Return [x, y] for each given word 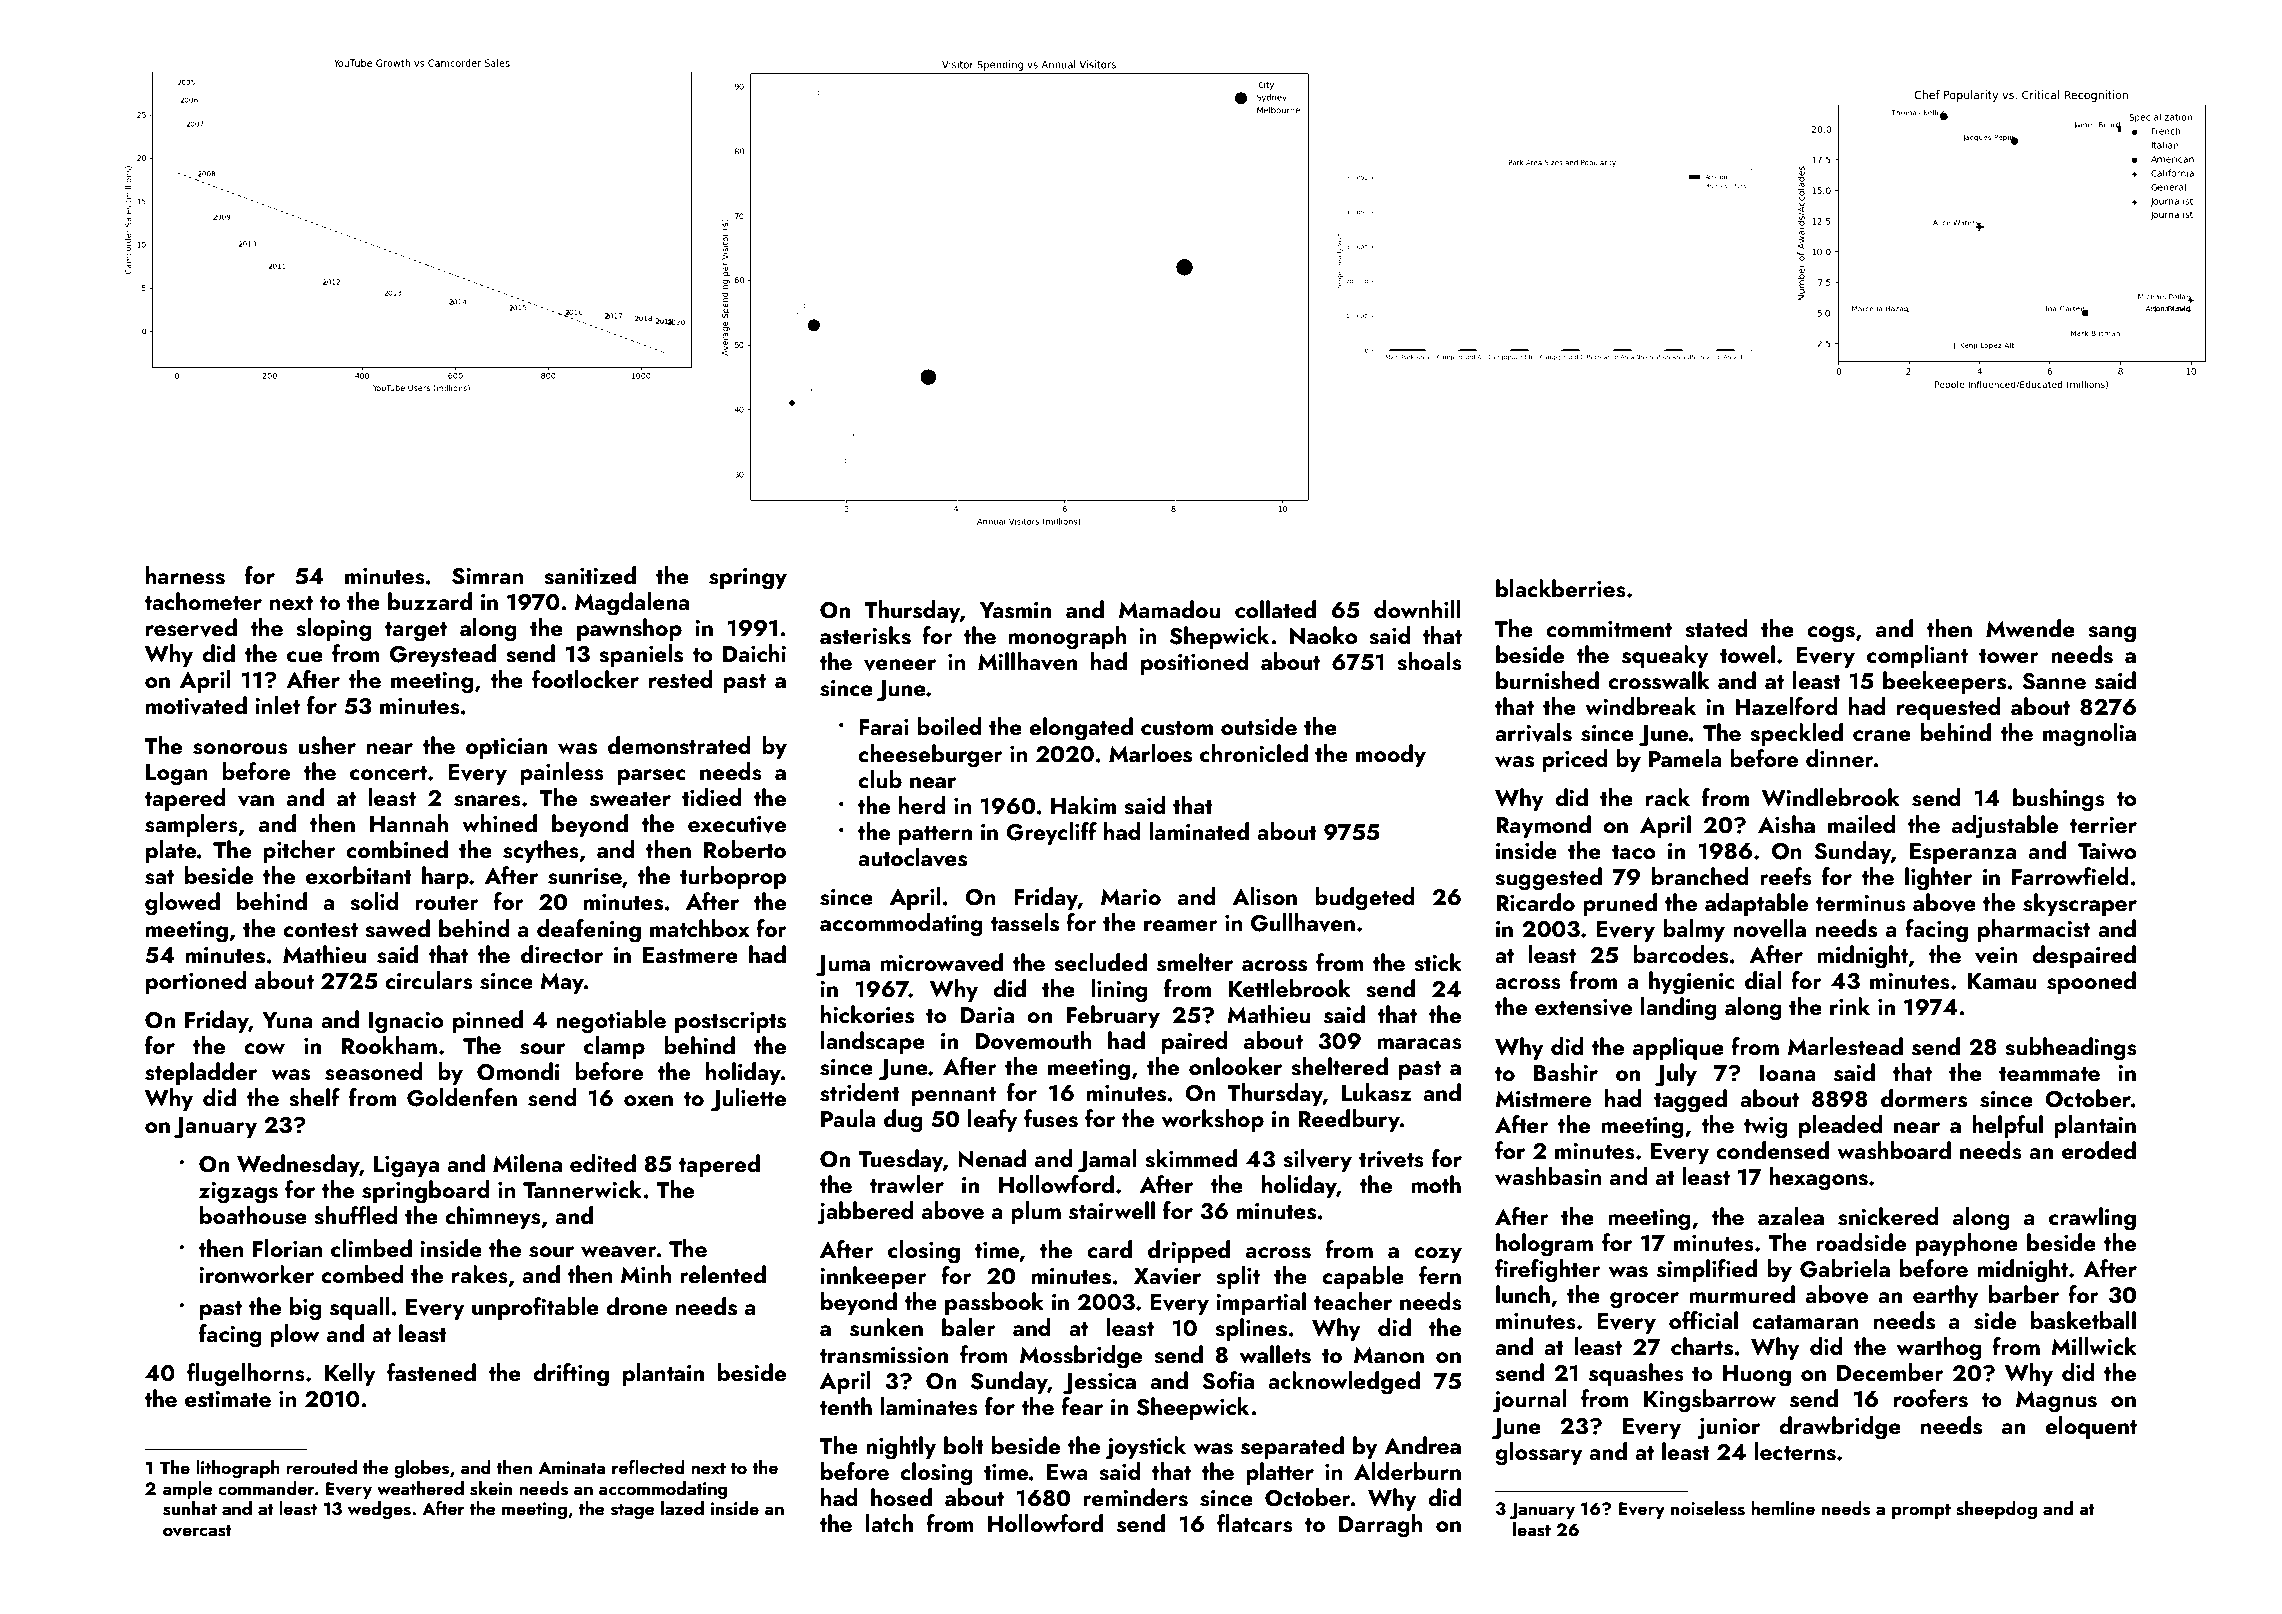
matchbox [700, 928]
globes [421, 1469]
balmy [1694, 930]
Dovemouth [1033, 1040]
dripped [1189, 1251]
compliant [1917, 656]
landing [1679, 1009]
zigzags [238, 1193]
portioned [196, 982]
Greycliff [1051, 833]
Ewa [1067, 1472]
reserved [191, 627]
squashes [1636, 1374]
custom [1177, 728]
